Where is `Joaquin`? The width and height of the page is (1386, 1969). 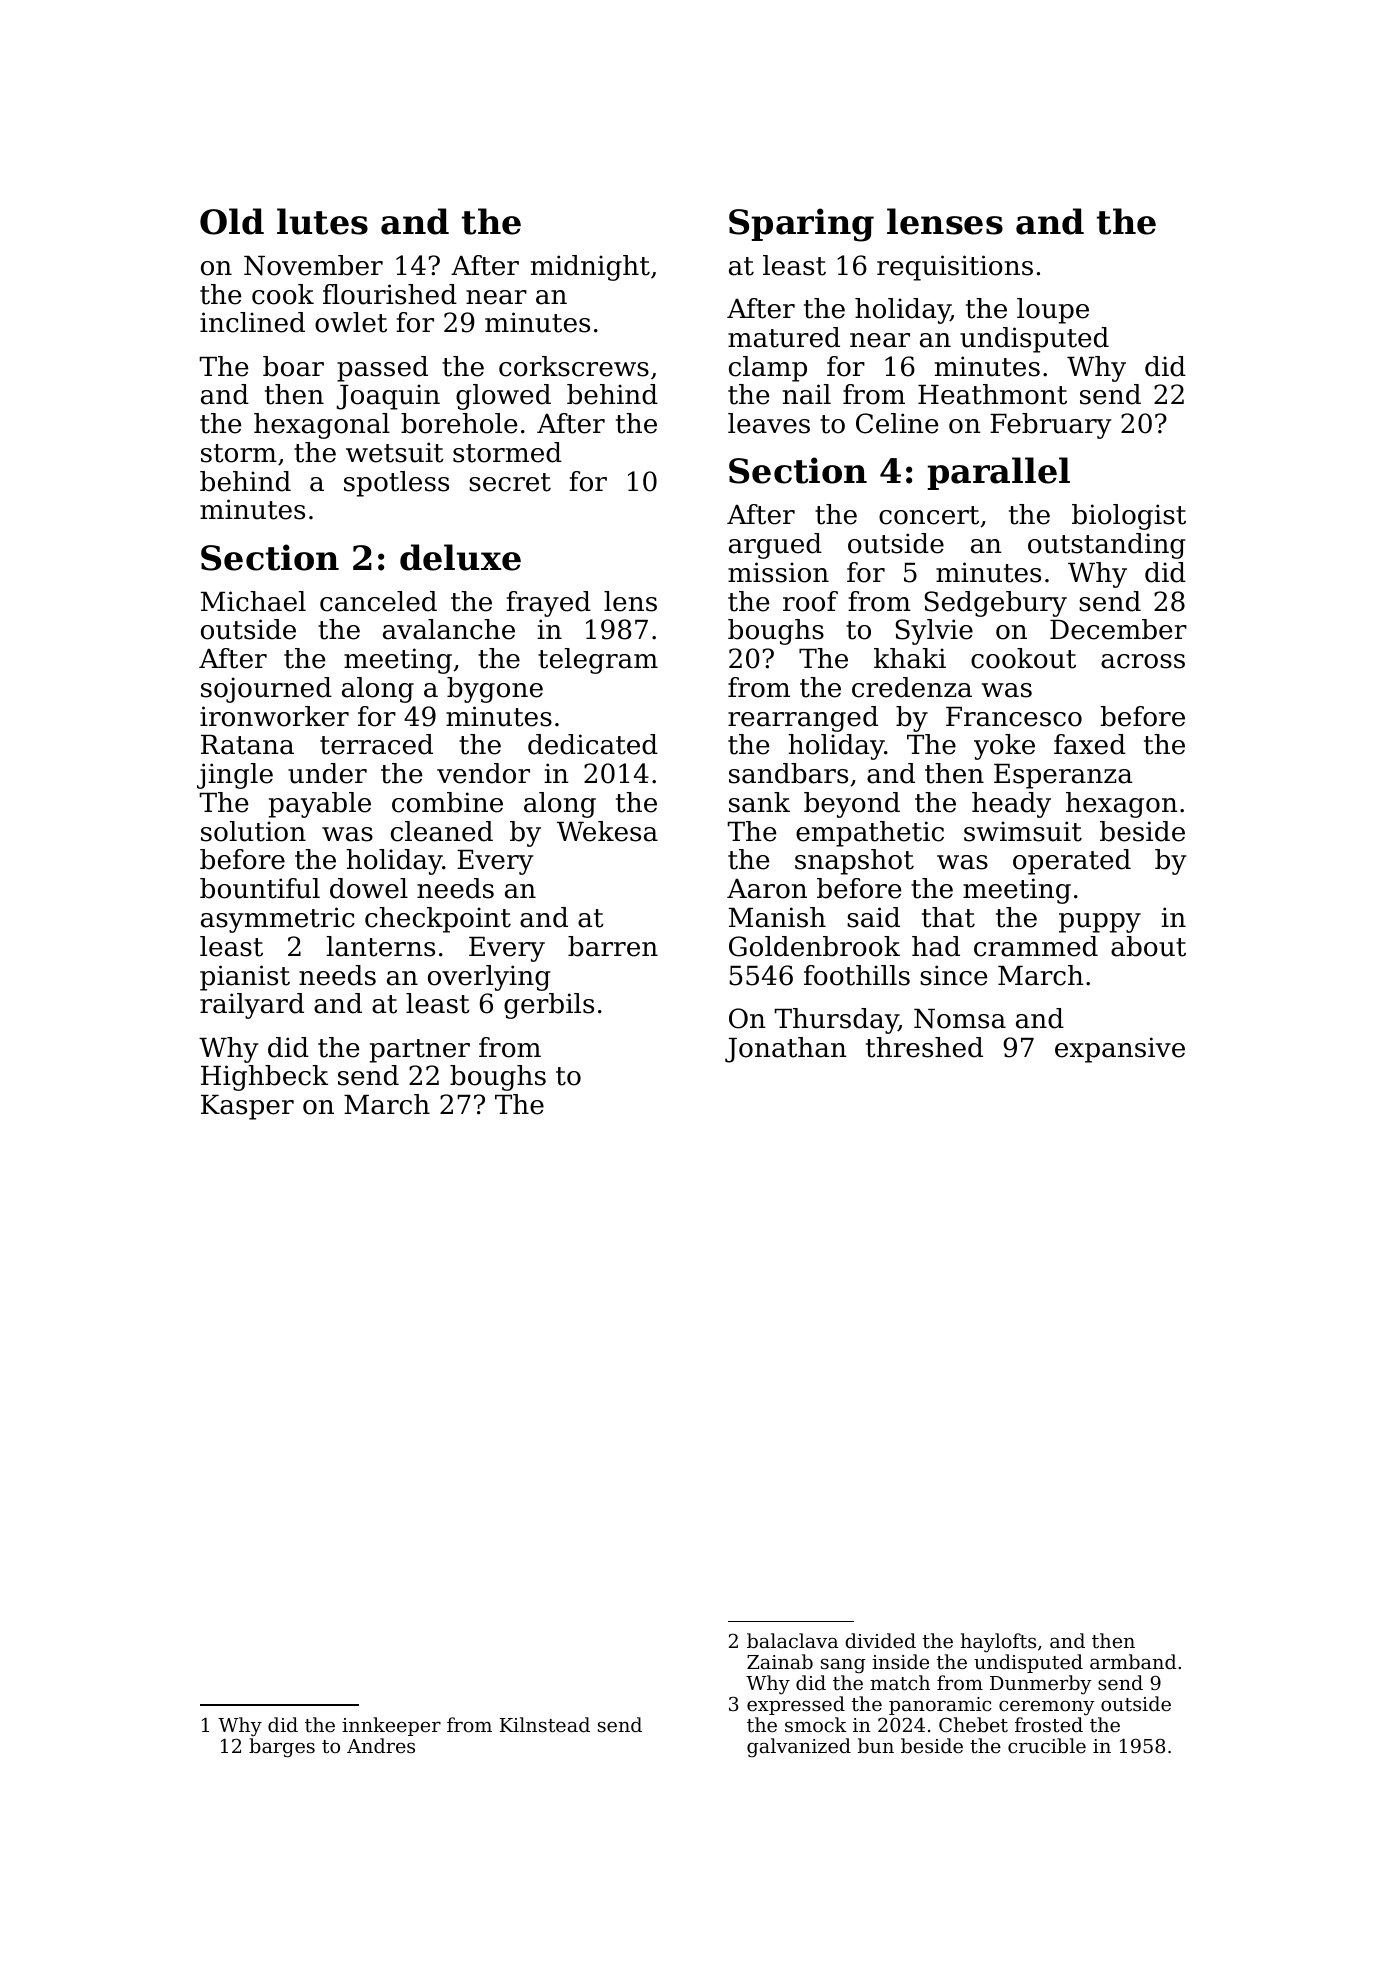 Joaquin is located at coordinates (388, 397).
